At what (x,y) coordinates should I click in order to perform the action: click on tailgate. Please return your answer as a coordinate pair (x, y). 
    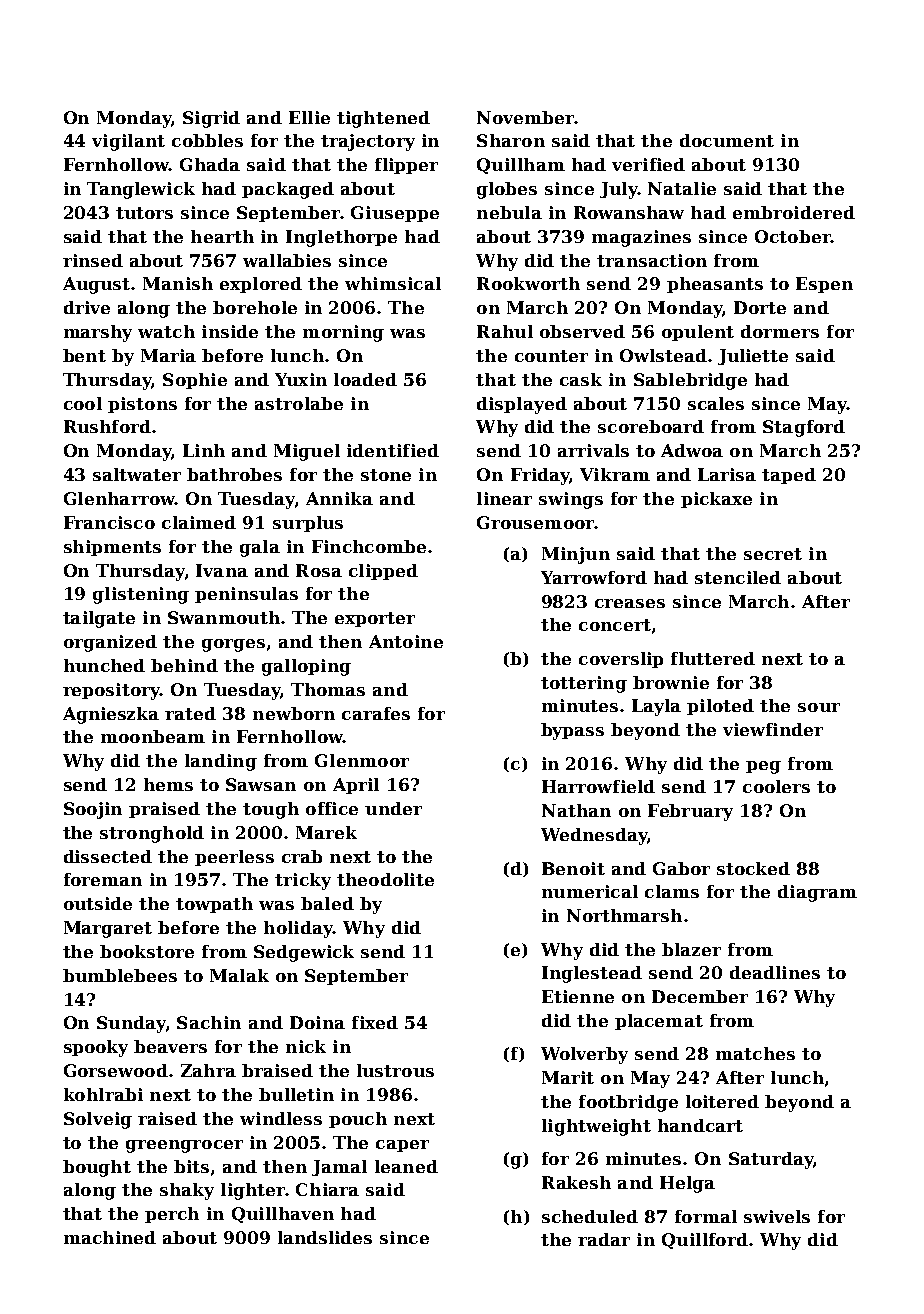
    Looking at the image, I should click on (99, 619).
